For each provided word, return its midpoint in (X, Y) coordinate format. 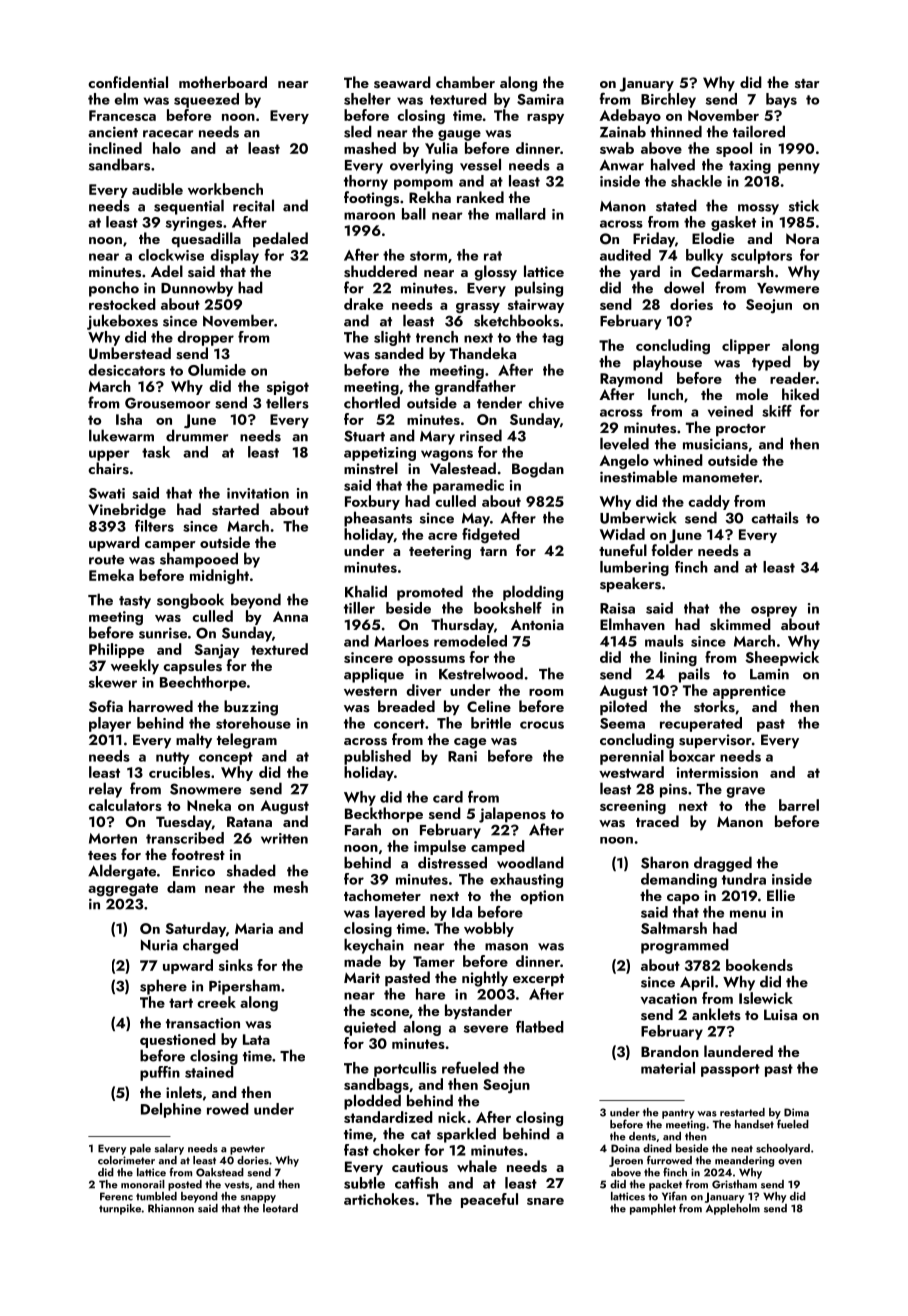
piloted (623, 708)
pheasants (378, 519)
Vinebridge (127, 511)
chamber (465, 82)
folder (672, 550)
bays (781, 100)
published (377, 757)
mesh (291, 887)
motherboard (223, 82)
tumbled (156, 1196)
